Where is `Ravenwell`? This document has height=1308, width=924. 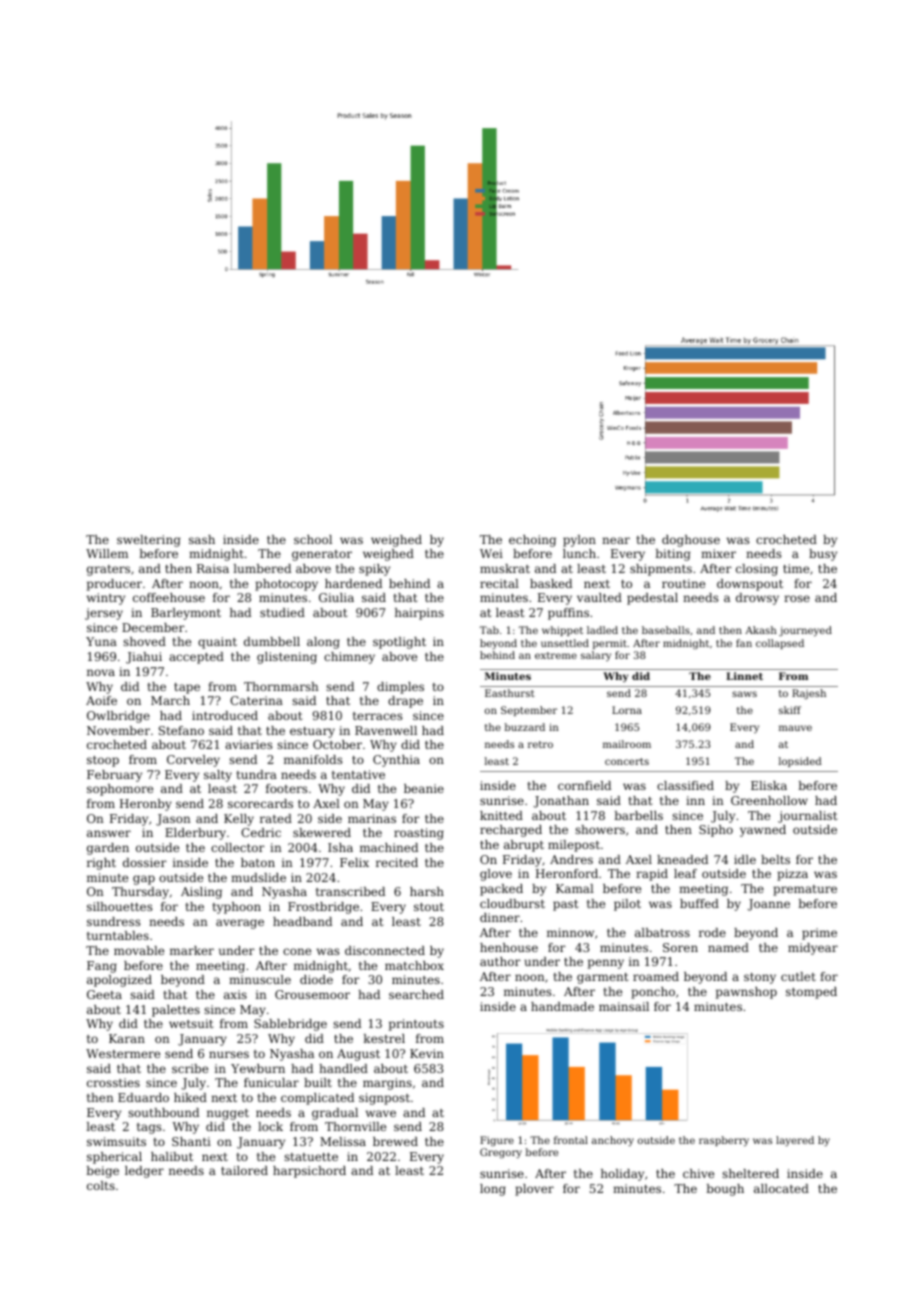 Ravenwell is located at coordinates (386, 730).
